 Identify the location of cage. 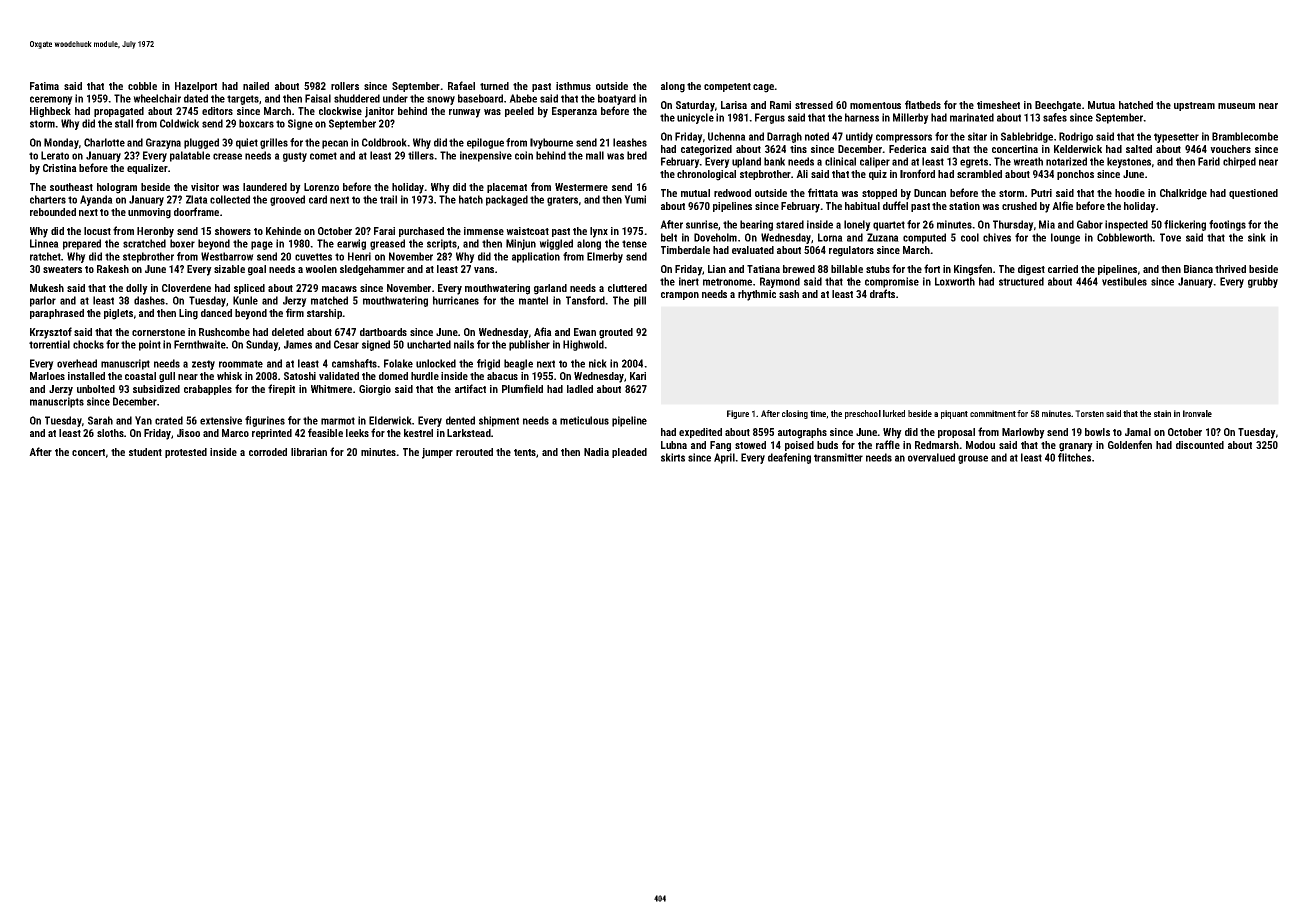
(764, 88).
